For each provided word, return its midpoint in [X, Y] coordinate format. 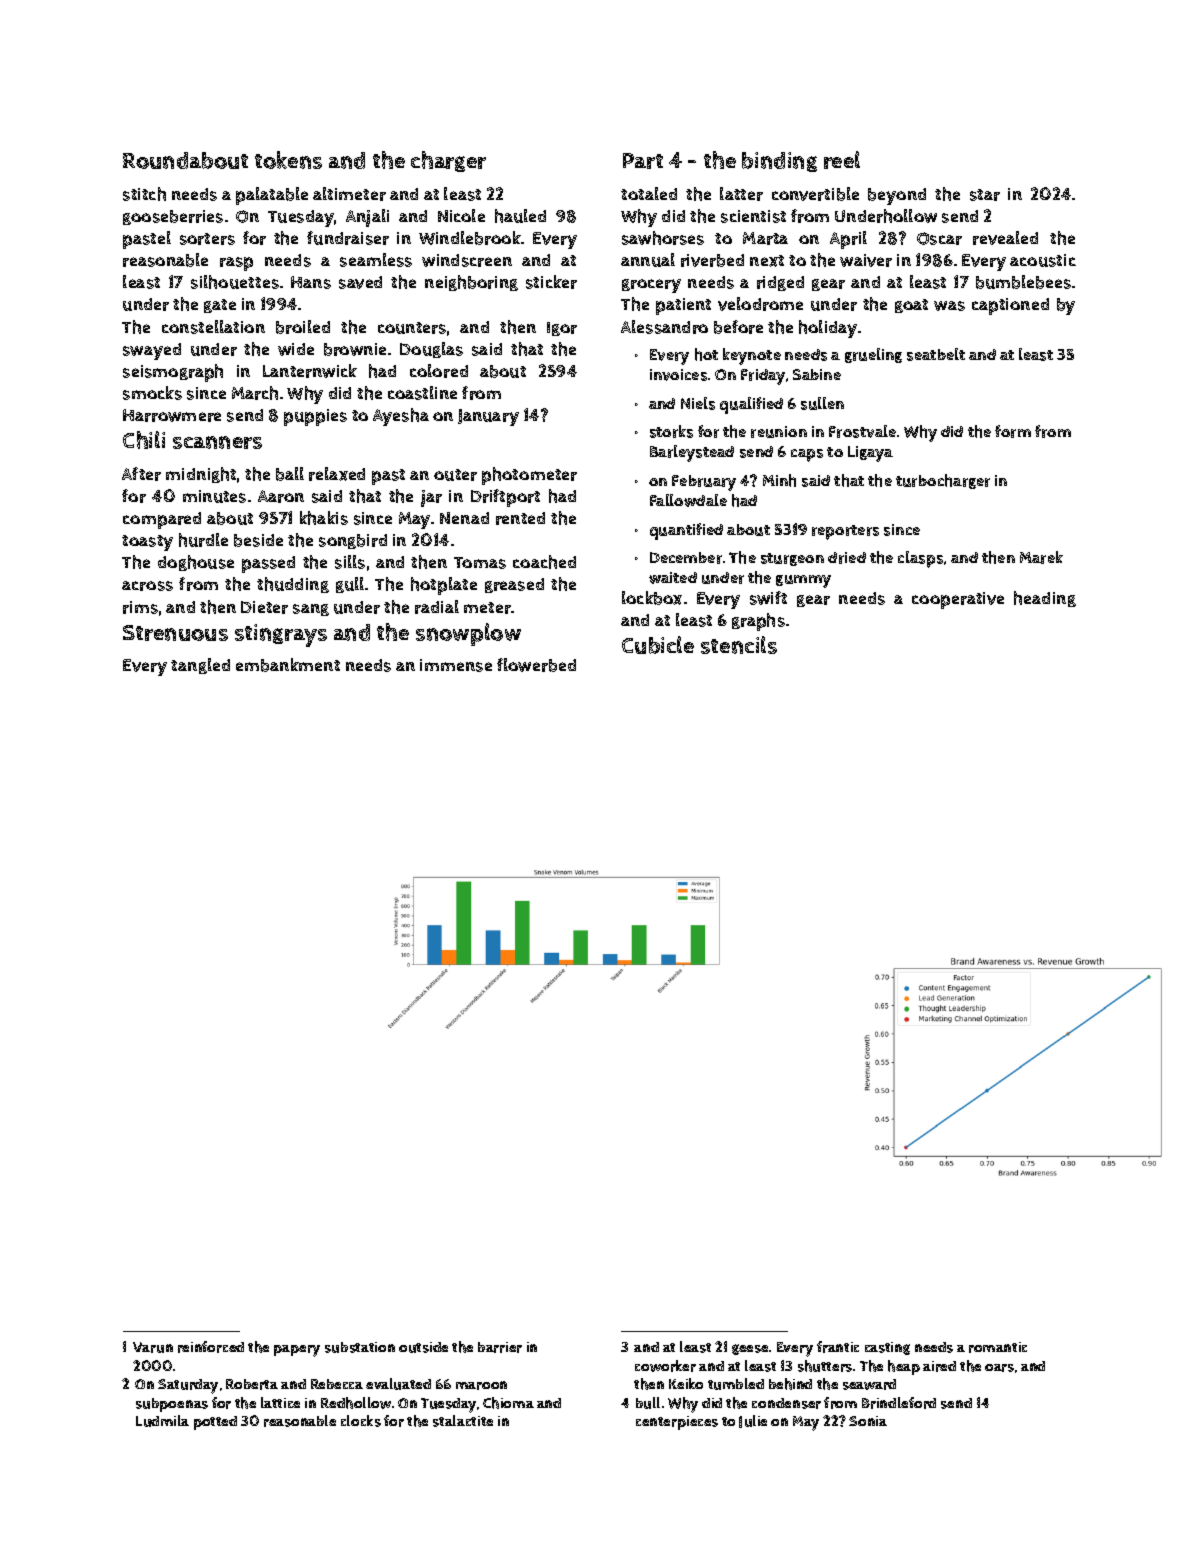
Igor [562, 329]
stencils [739, 645]
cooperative [958, 600]
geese [750, 1349]
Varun [153, 1347]
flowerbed [536, 665]
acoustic [1043, 260]
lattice [280, 1402]
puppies [315, 417]
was [949, 306]
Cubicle [658, 645]
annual [648, 260]
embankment [288, 665]
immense [456, 665]
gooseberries [173, 217]
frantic [838, 1347]
